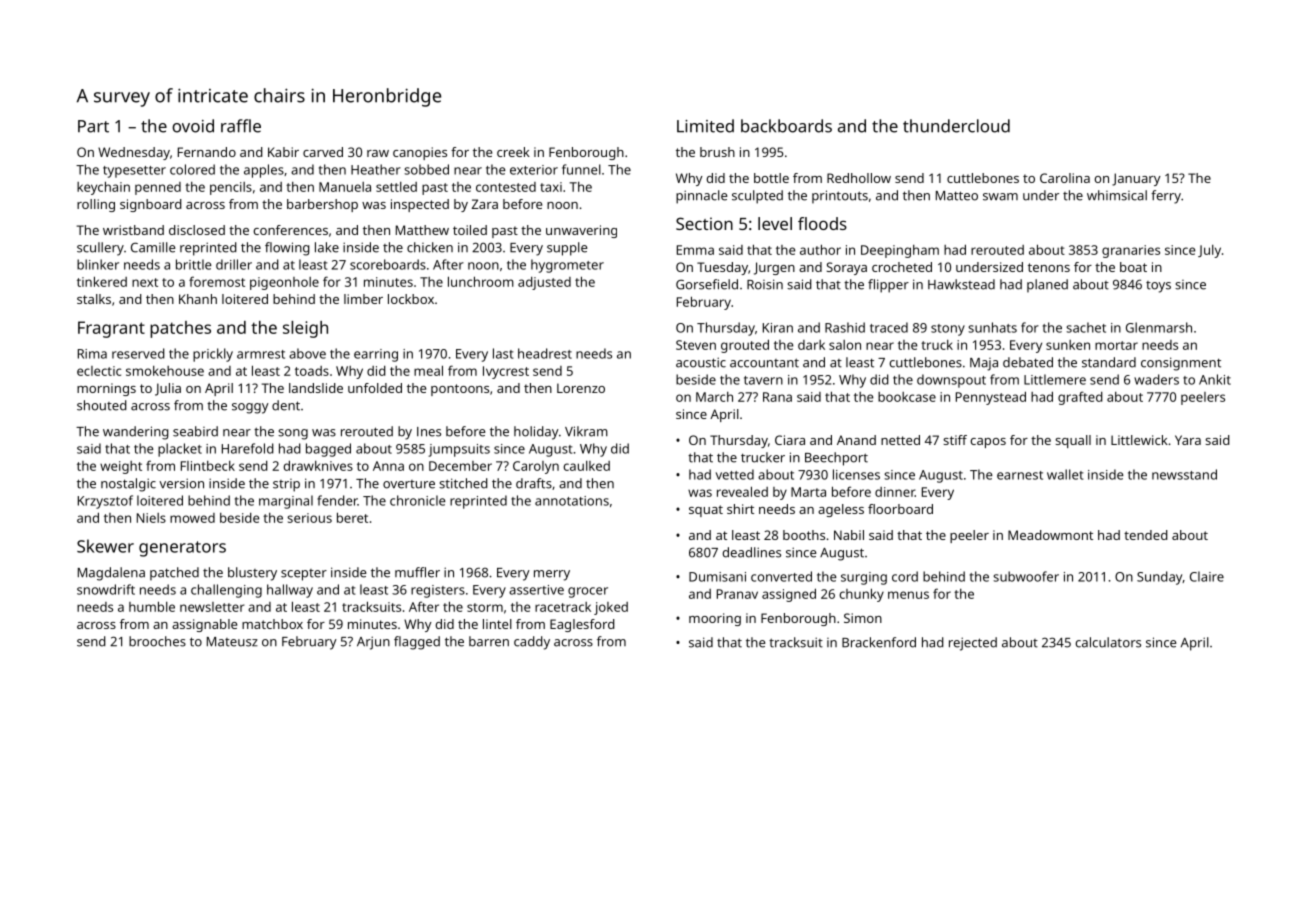 The width and height of the document is (1308, 924). What do you see at coordinates (1215, 379) in the document?
I see `Ankit` at bounding box center [1215, 379].
